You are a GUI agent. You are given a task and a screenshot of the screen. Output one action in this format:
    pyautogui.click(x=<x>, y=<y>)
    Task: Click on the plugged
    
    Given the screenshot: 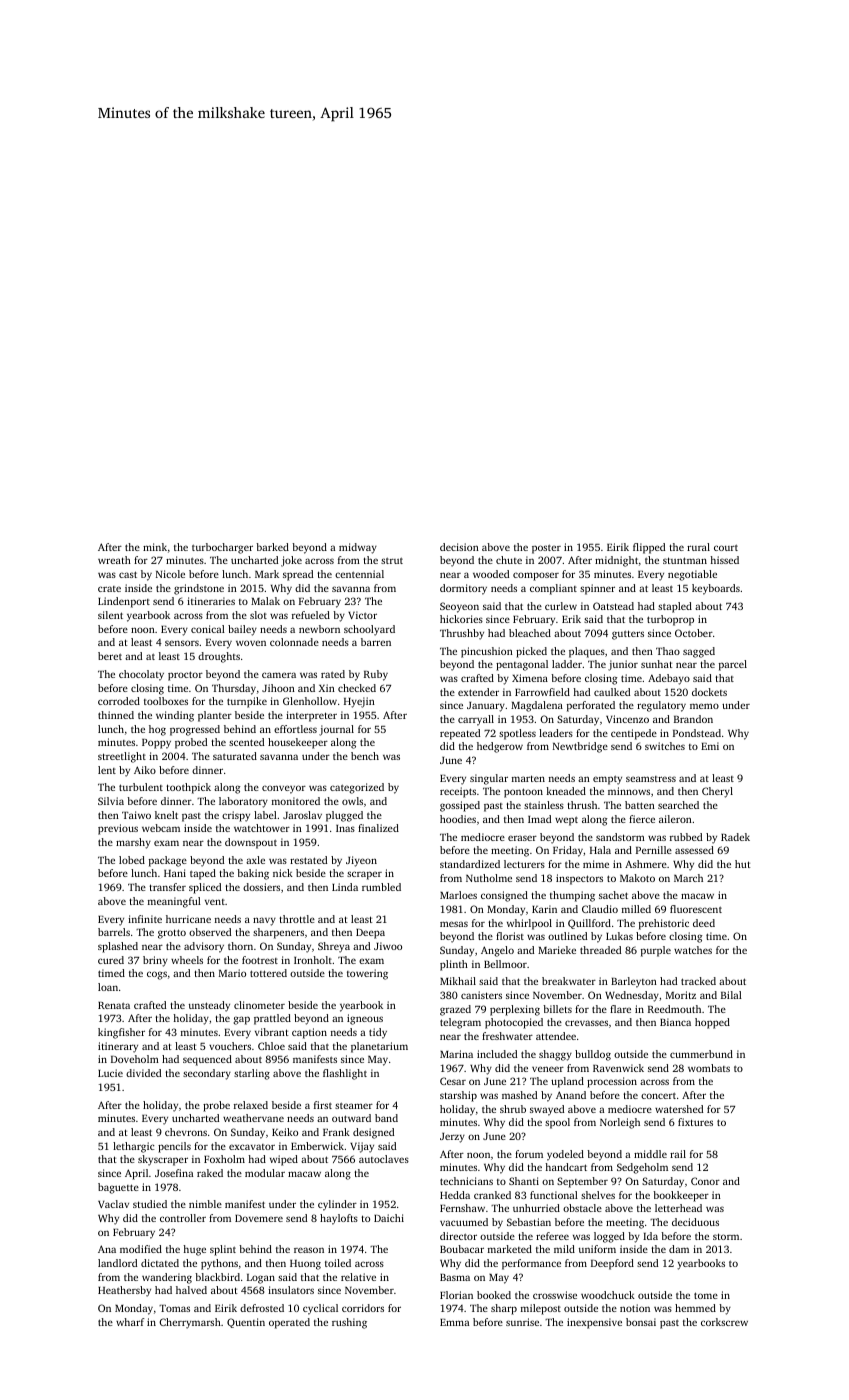 What is the action you would take?
    pyautogui.click(x=344, y=816)
